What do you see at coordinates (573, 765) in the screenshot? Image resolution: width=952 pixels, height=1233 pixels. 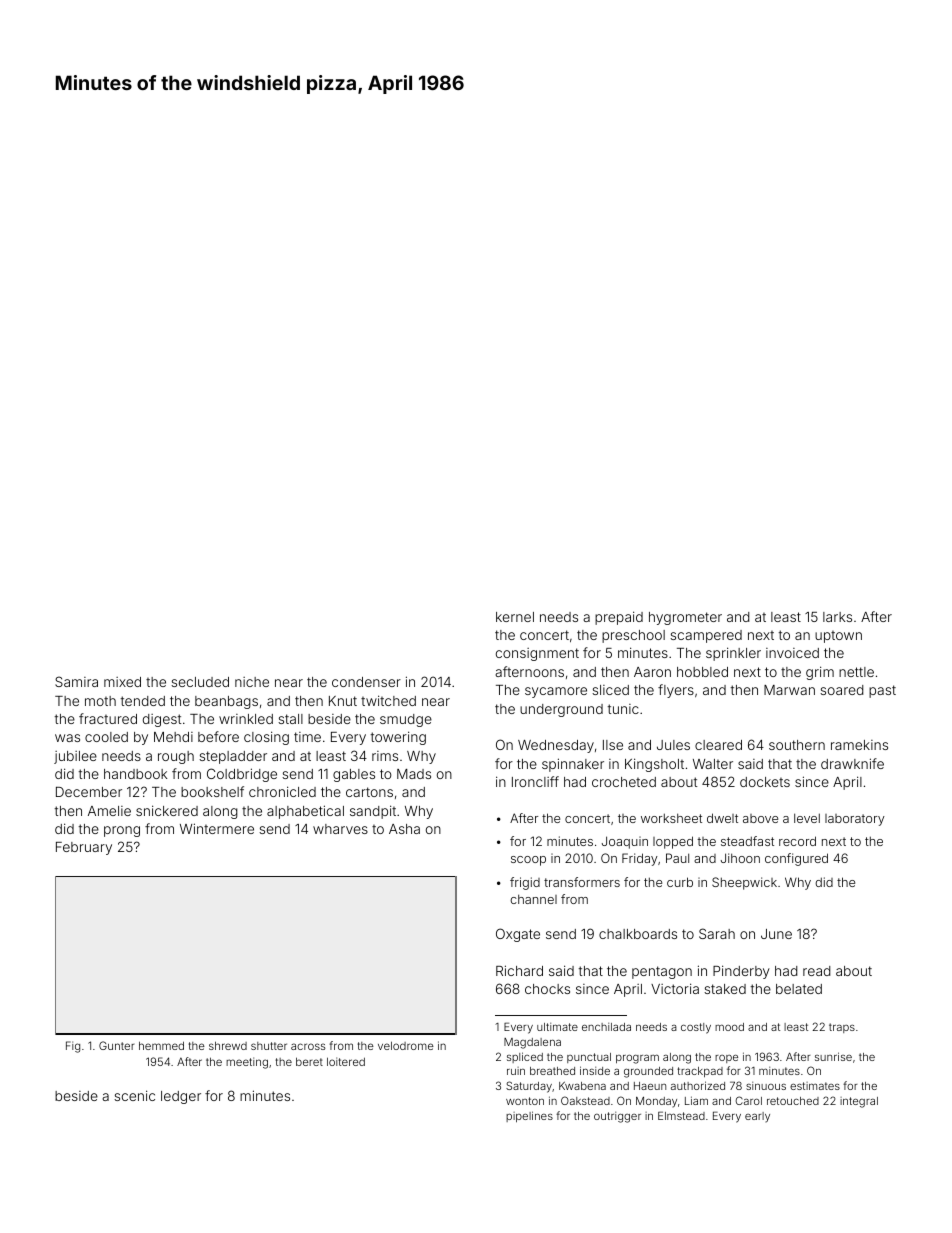 I see `spinnaker` at bounding box center [573, 765].
